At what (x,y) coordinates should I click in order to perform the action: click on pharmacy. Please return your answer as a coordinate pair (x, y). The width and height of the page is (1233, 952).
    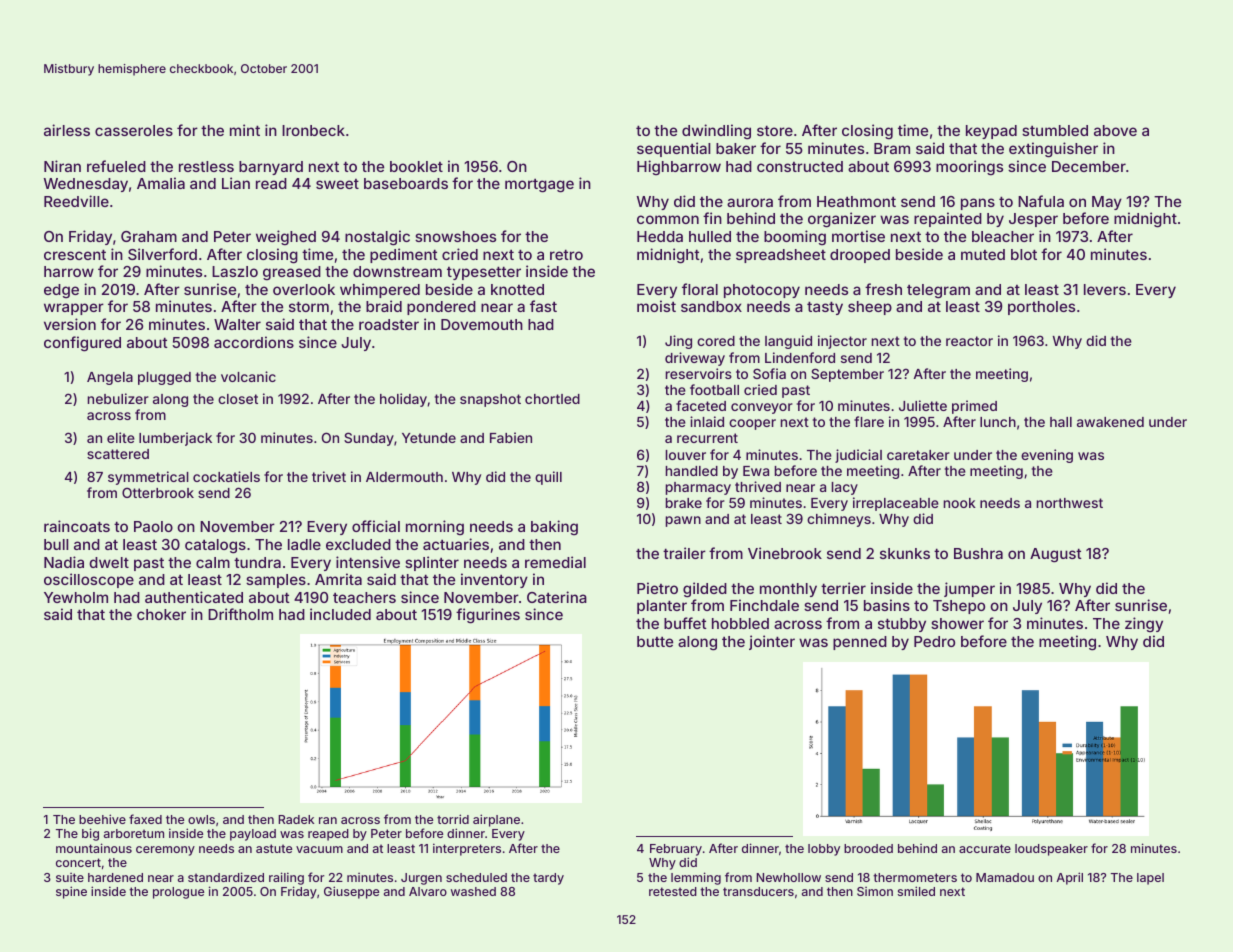
    Looking at the image, I should click on (698, 488).
